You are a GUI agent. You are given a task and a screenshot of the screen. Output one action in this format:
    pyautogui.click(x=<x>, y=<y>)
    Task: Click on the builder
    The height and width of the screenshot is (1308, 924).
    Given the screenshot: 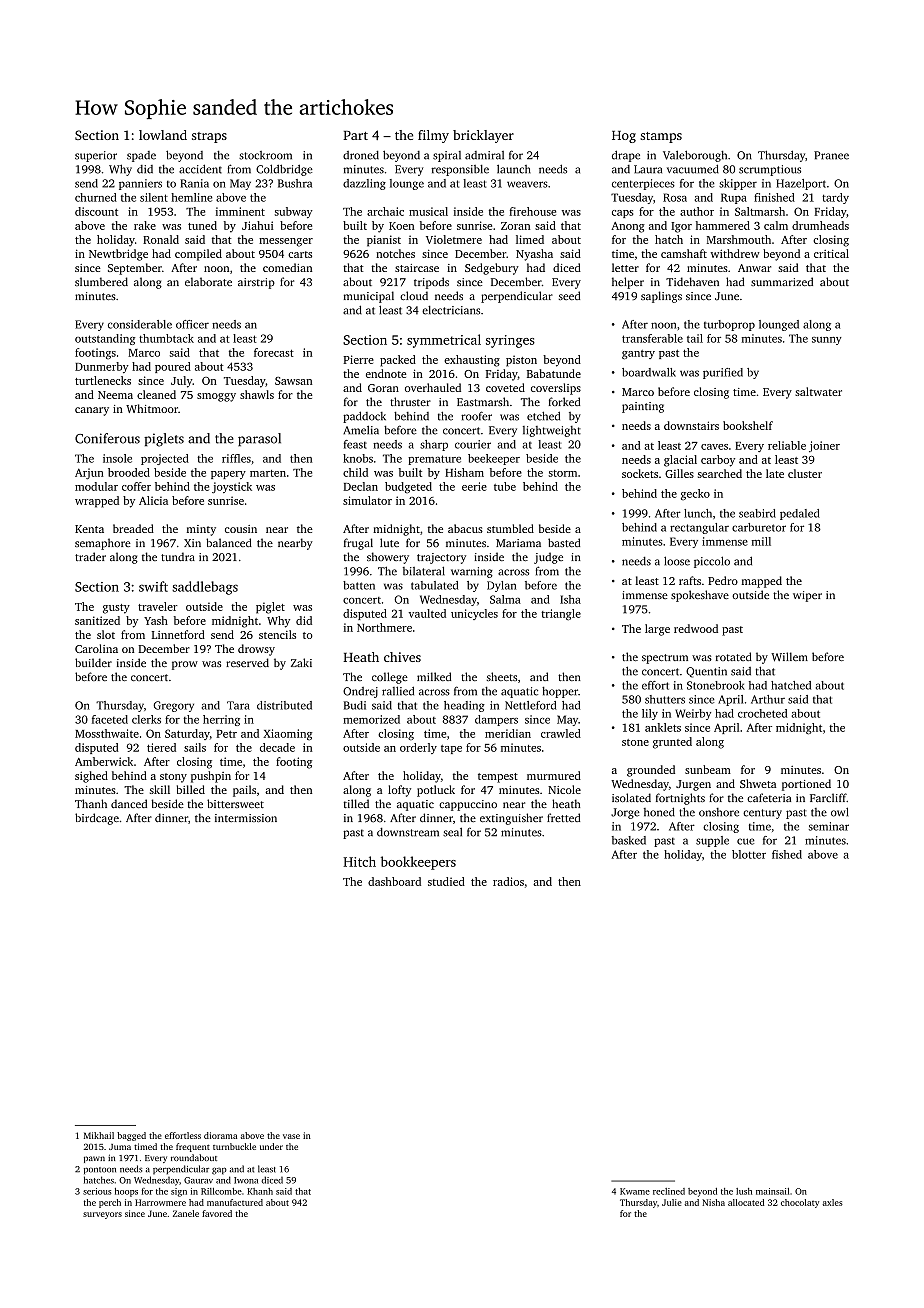 What is the action you would take?
    pyautogui.click(x=93, y=662)
